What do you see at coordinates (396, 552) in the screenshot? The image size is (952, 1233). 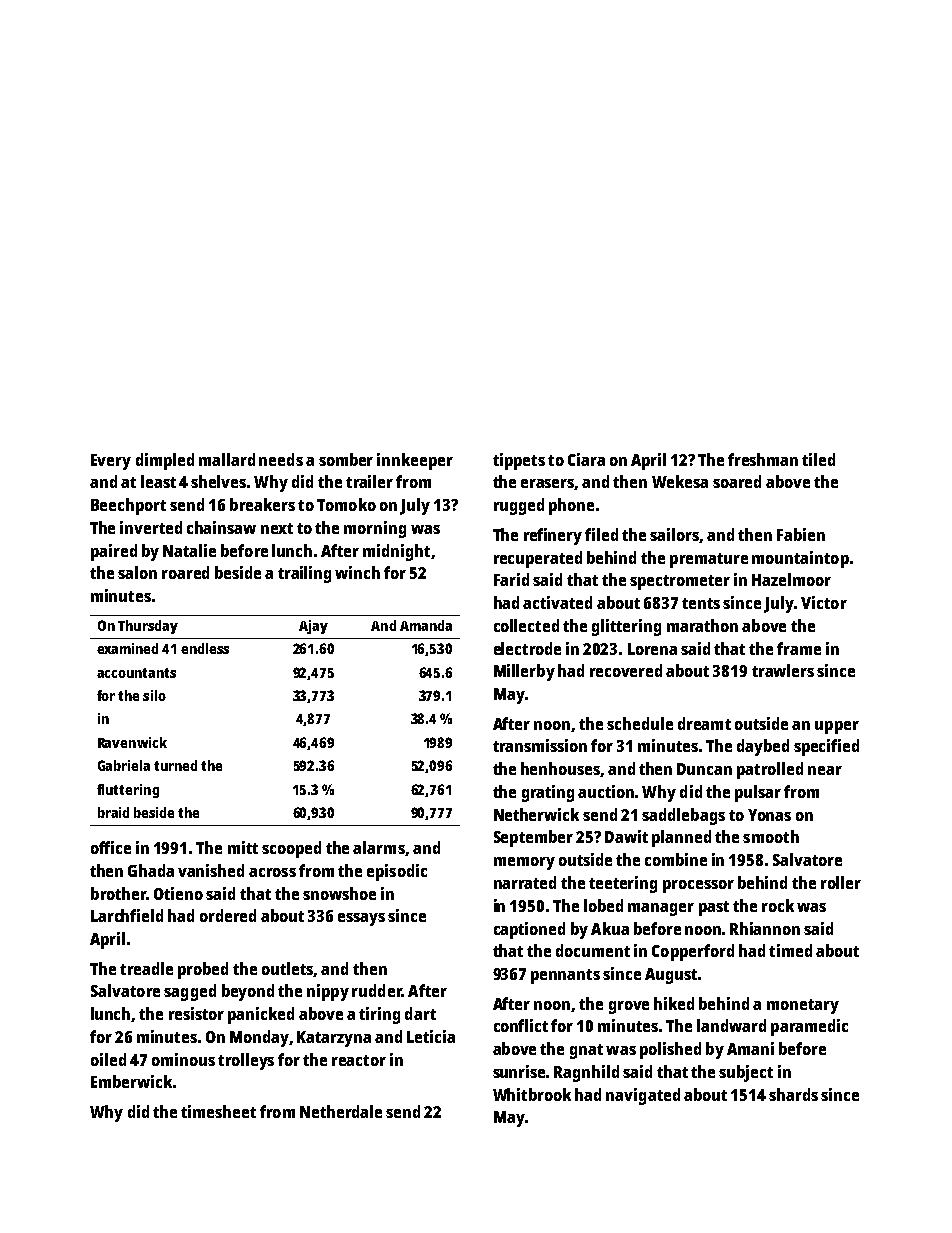 I see `midnight` at bounding box center [396, 552].
